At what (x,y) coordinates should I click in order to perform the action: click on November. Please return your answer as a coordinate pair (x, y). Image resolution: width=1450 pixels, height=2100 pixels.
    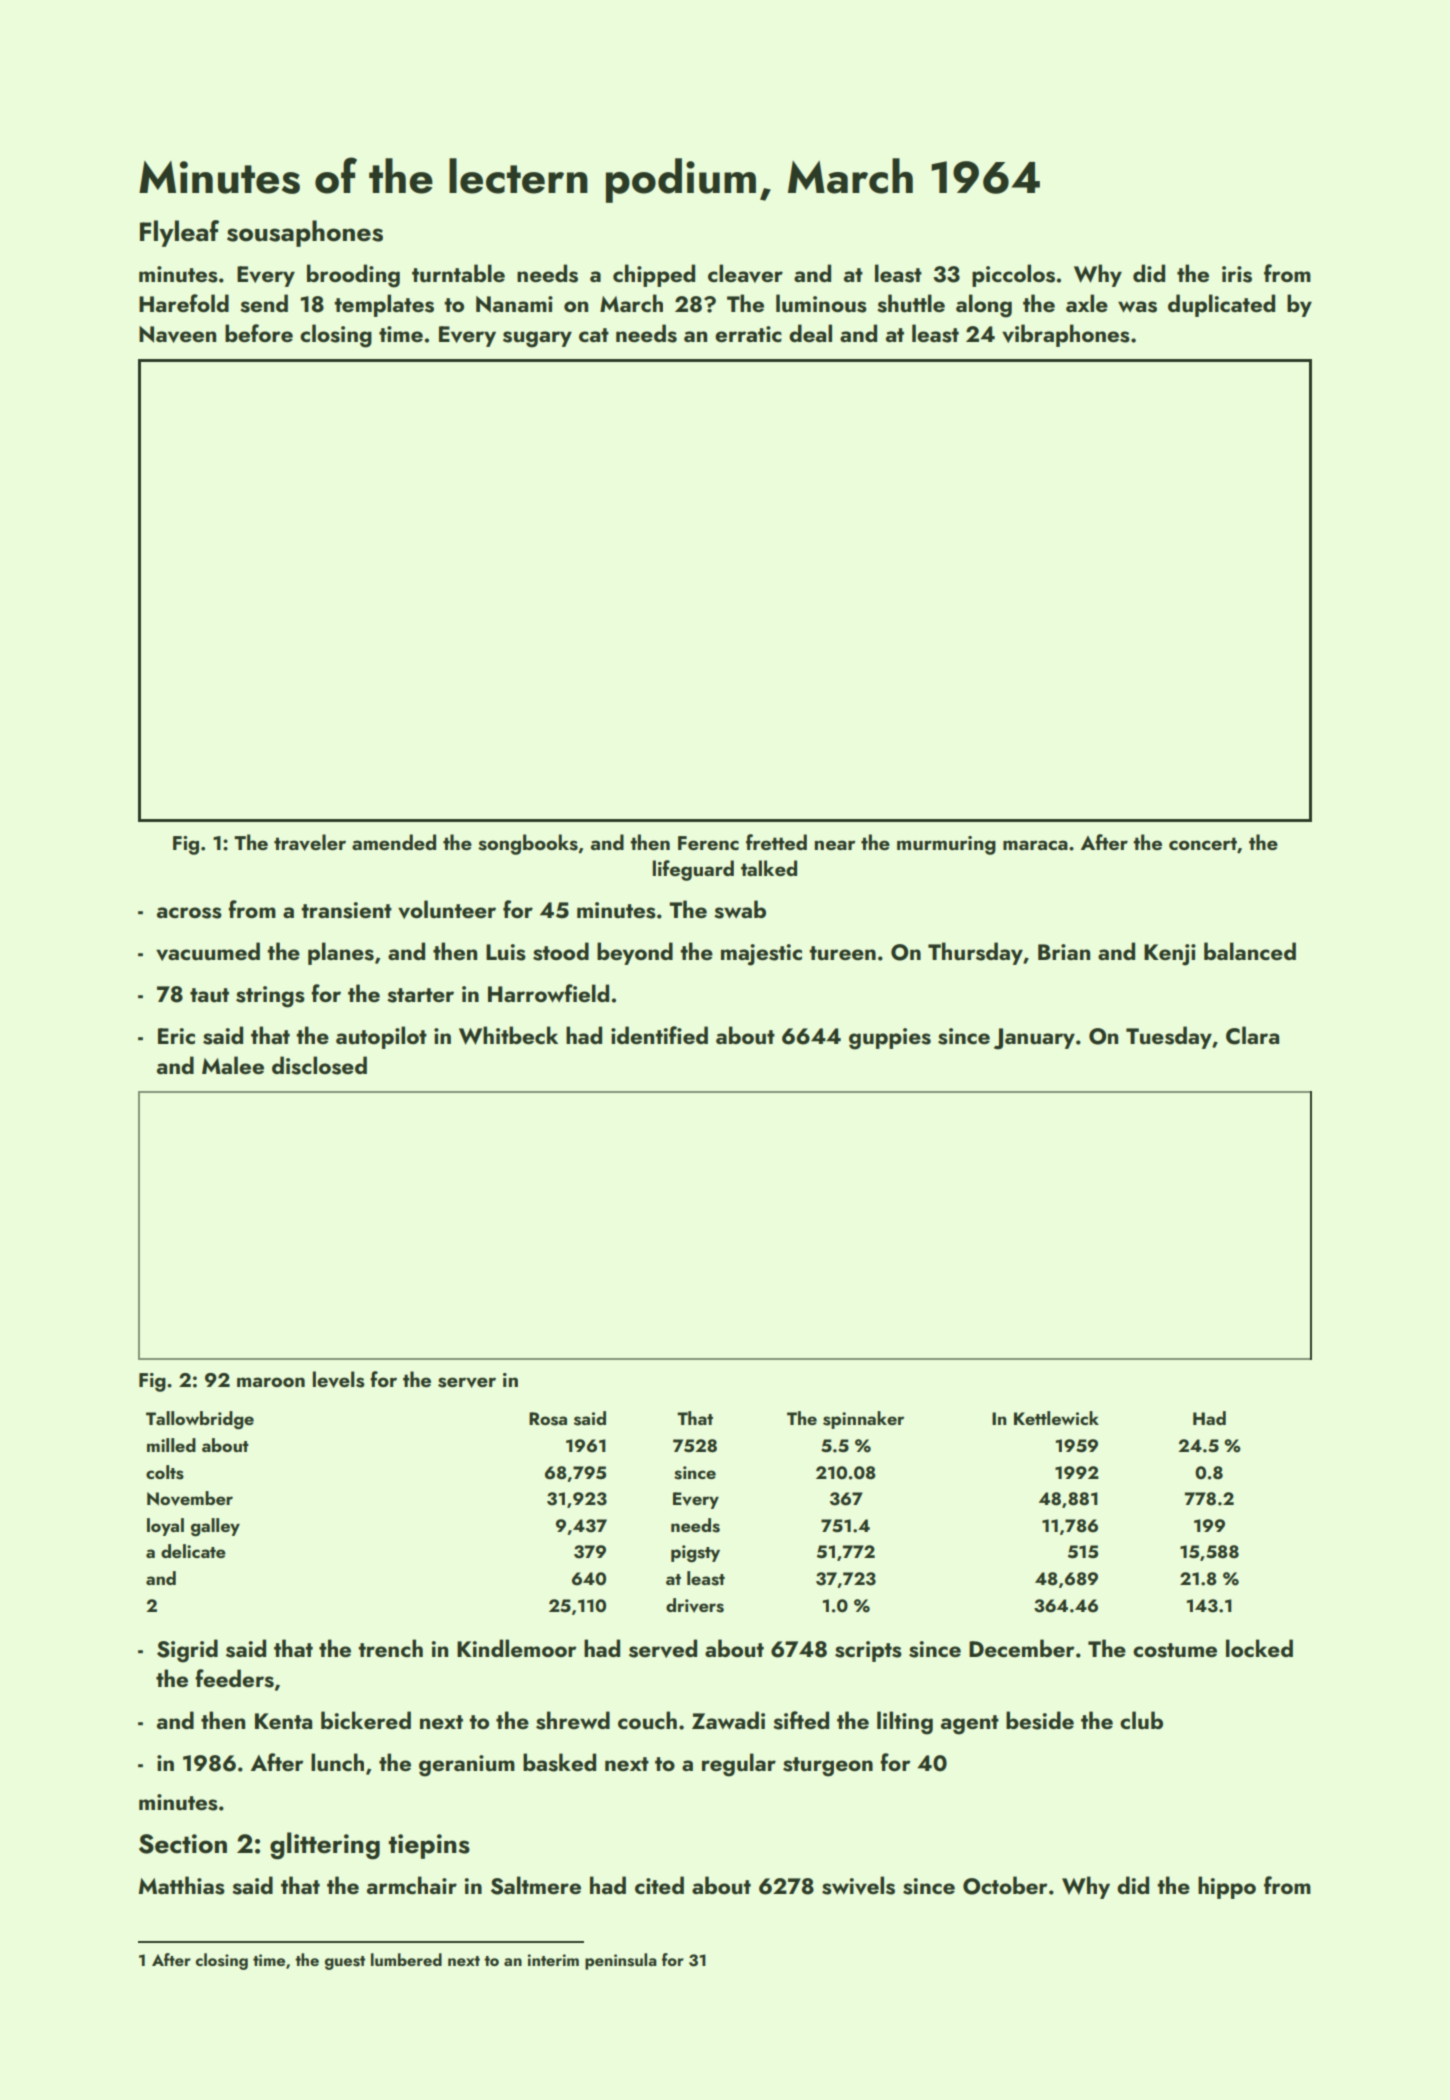
    Looking at the image, I should click on (190, 1498).
